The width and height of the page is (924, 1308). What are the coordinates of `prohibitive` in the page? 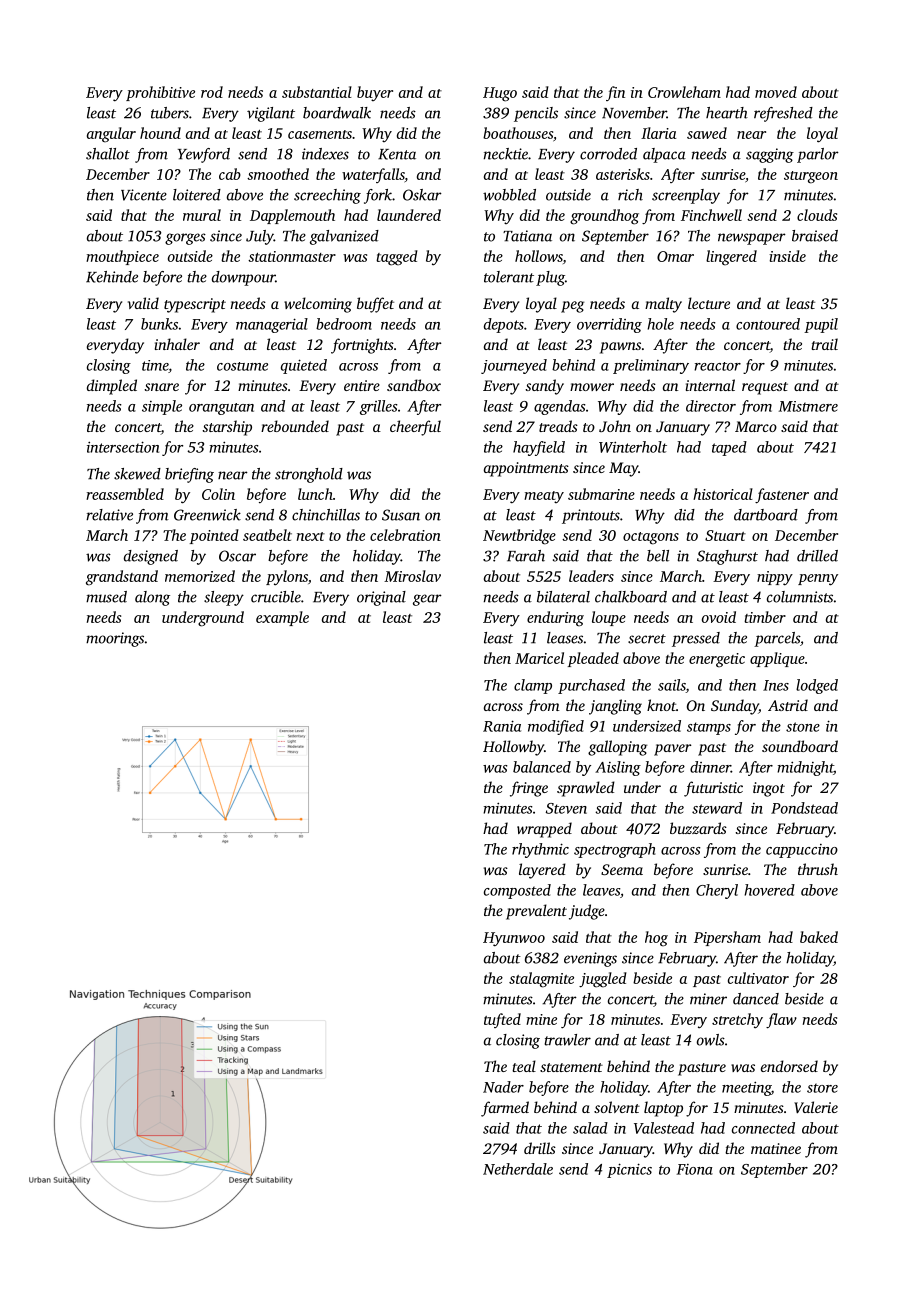 It's located at (160, 93).
